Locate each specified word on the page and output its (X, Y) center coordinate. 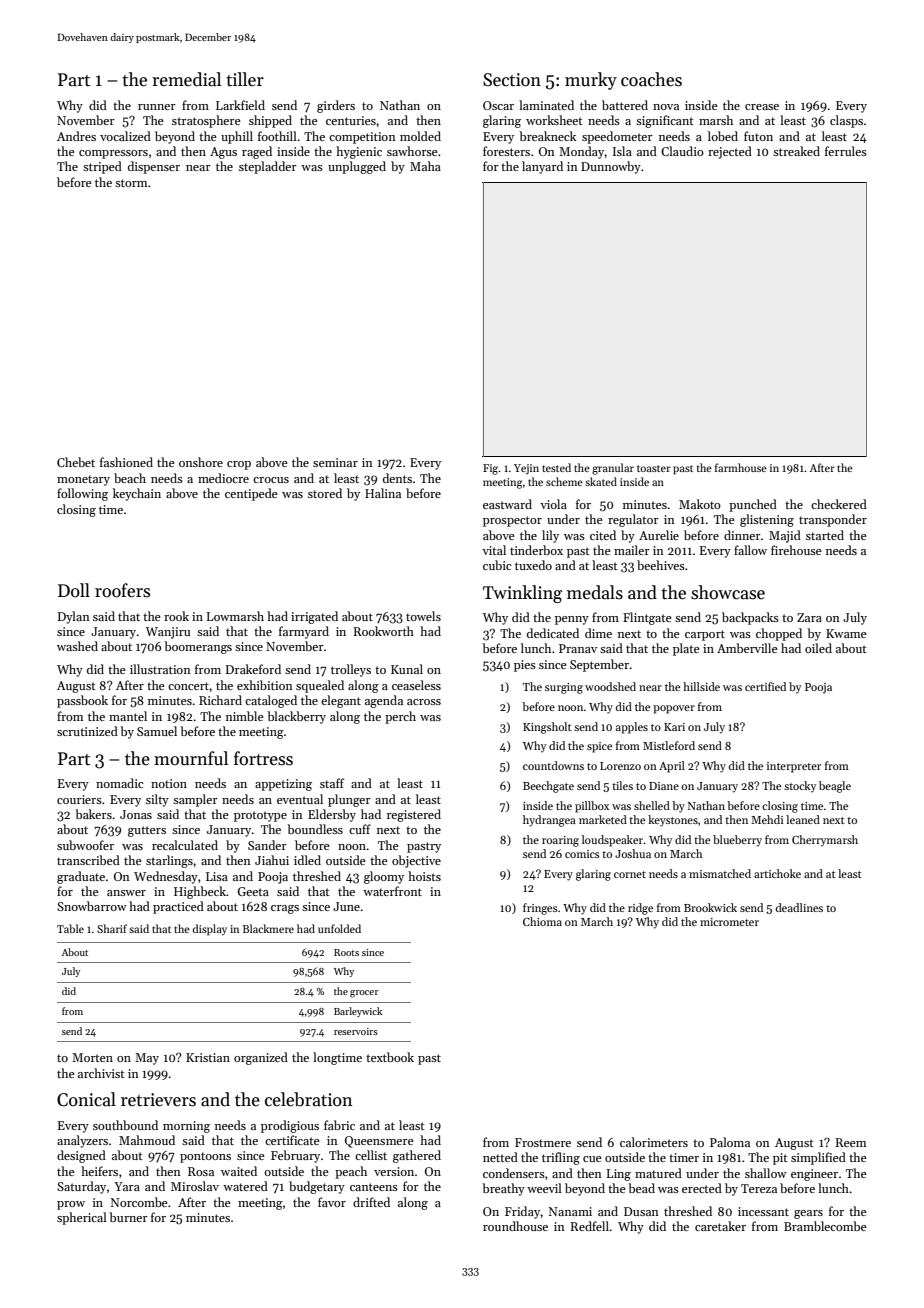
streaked (796, 151)
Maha (425, 166)
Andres (76, 136)
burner (128, 1217)
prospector (512, 521)
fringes (540, 909)
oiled (818, 648)
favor (332, 1202)
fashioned (126, 462)
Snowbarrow (92, 906)
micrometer (729, 922)
